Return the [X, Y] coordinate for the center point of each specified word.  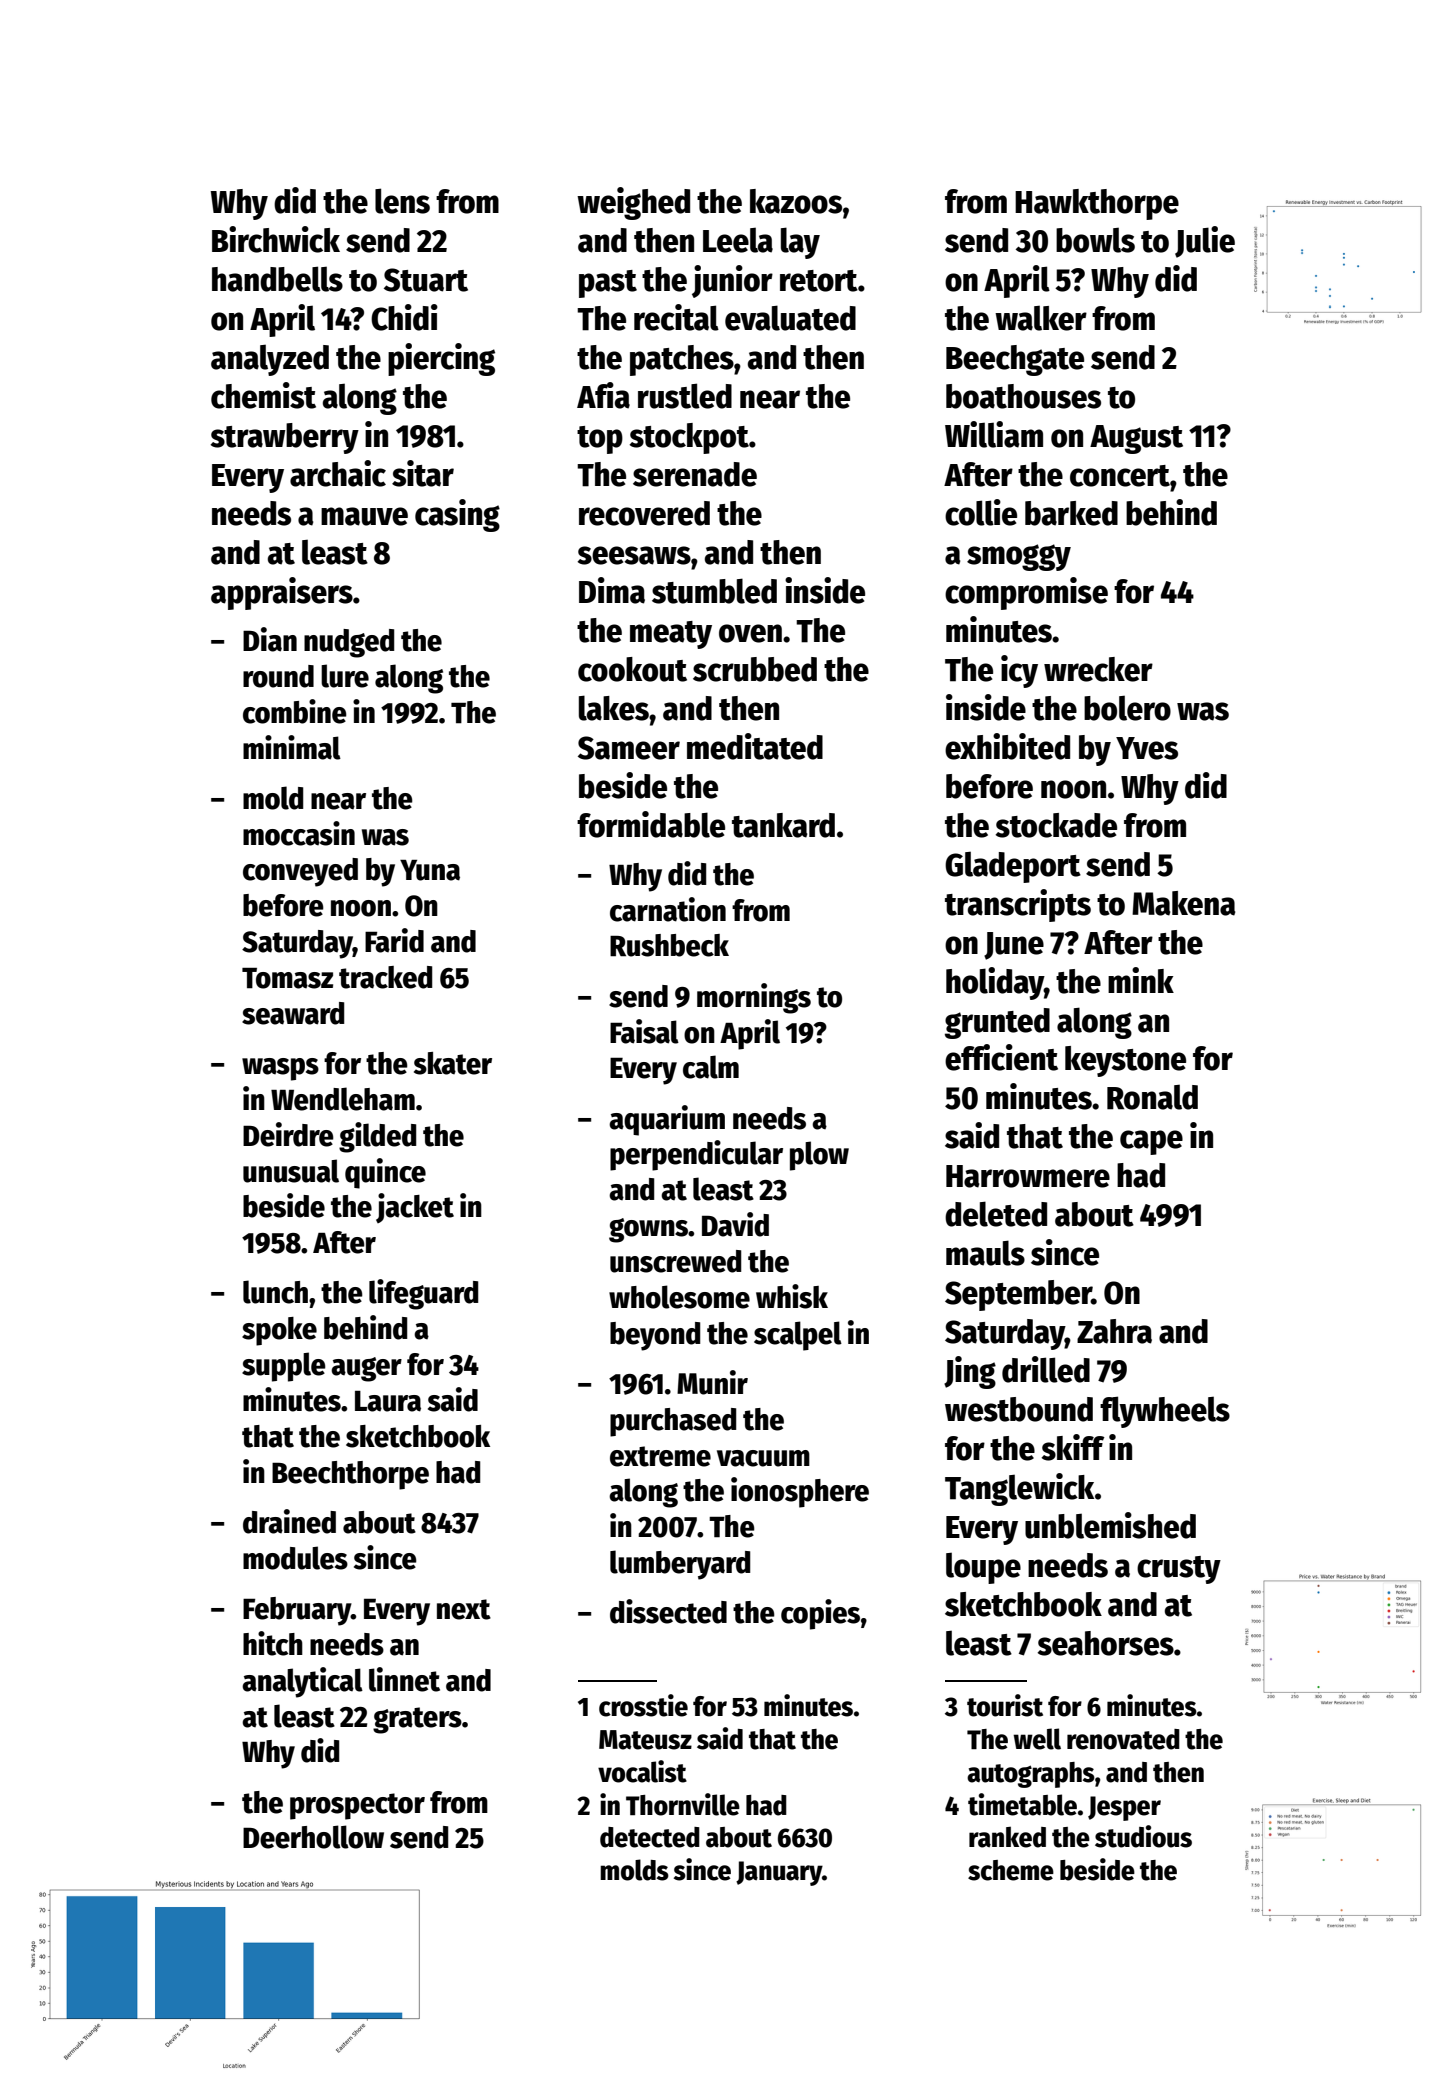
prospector [357, 1806]
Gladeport [1013, 867]
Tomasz [287, 978]
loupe [983, 1568]
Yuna [430, 870]
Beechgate [1015, 360]
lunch [275, 1292]
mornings [754, 998]
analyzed [270, 360]
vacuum [763, 1458]
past [608, 284]
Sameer [629, 748]
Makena [1184, 903]
